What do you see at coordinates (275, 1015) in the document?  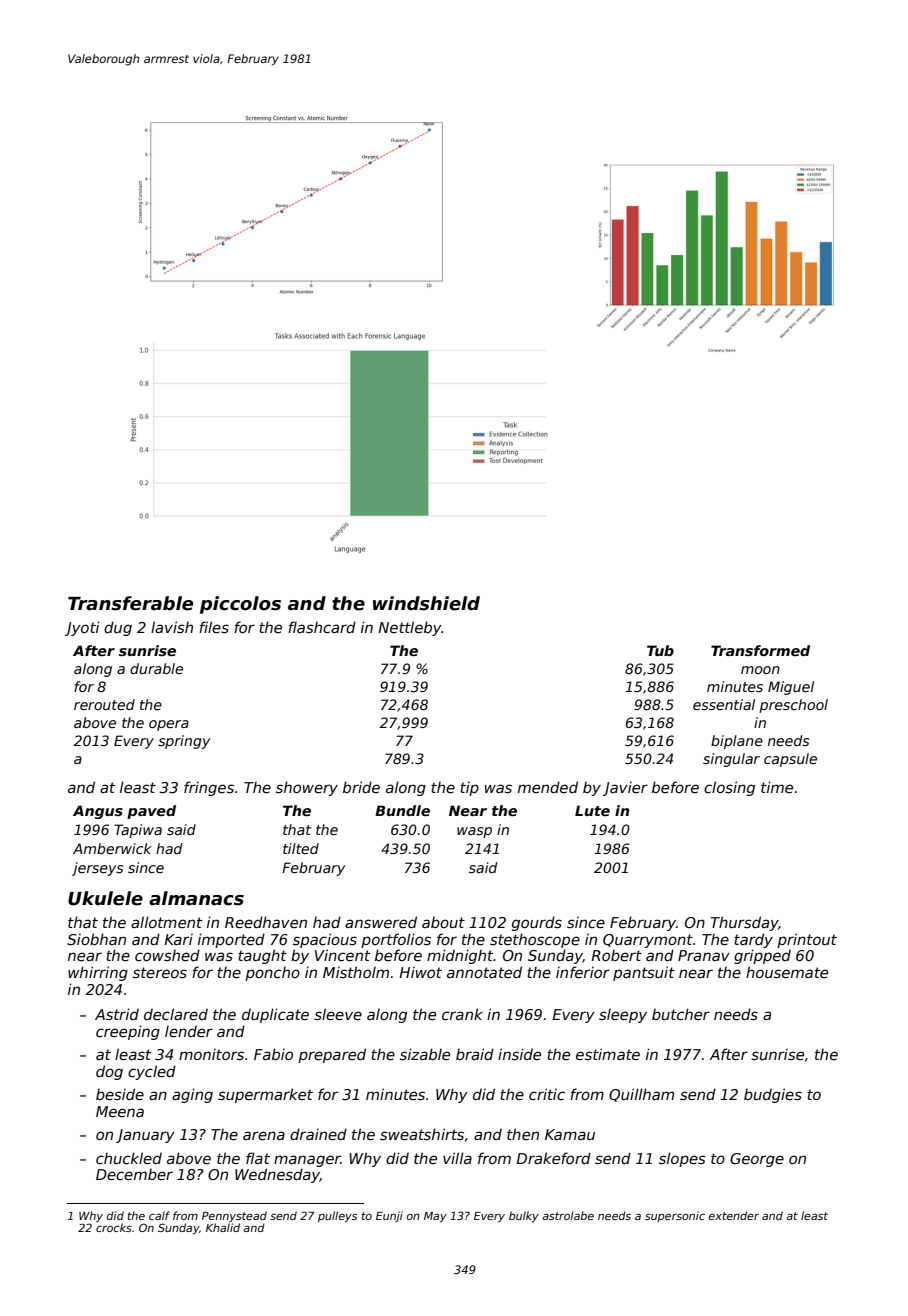 I see `duplicate` at bounding box center [275, 1015].
